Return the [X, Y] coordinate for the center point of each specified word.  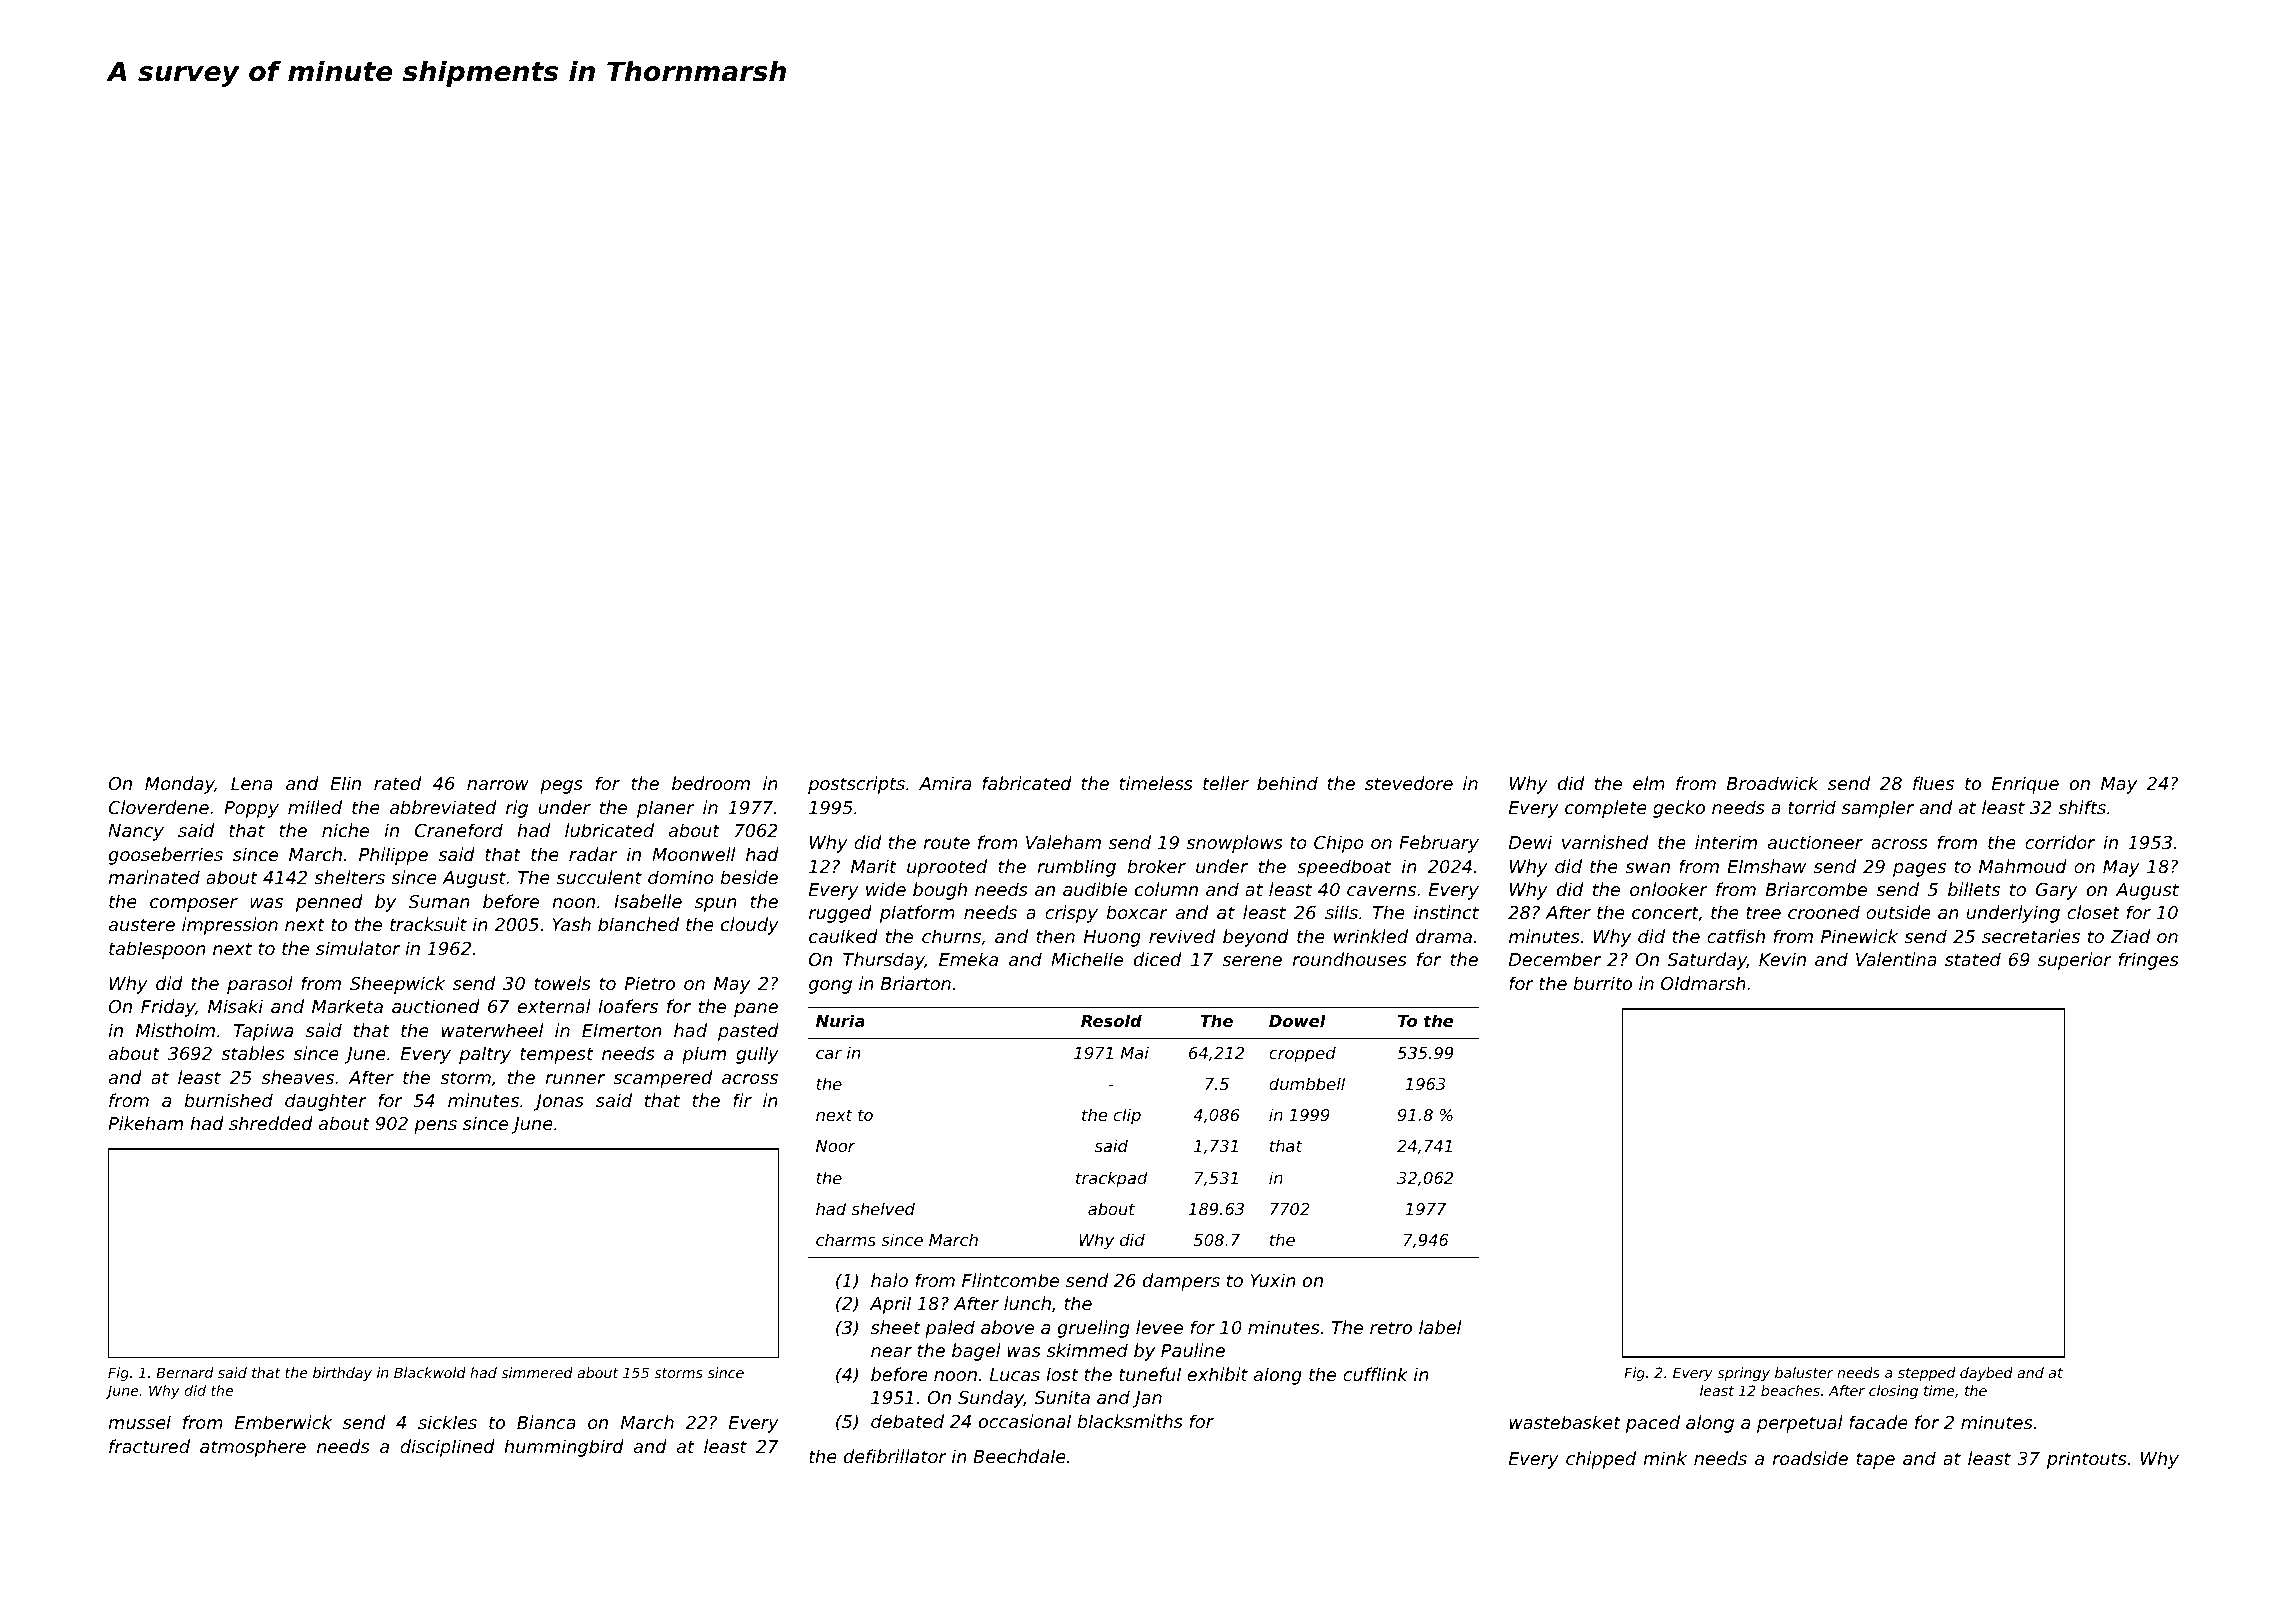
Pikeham [145, 1123]
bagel [976, 1352]
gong [830, 987]
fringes [2148, 961]
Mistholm [175, 1030]
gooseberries [165, 856]
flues [1933, 783]
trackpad [1112, 1179]
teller [1226, 783]
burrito [1602, 983]
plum [704, 1055]
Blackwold [430, 1372]
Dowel [1297, 1020]
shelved [883, 1208]
